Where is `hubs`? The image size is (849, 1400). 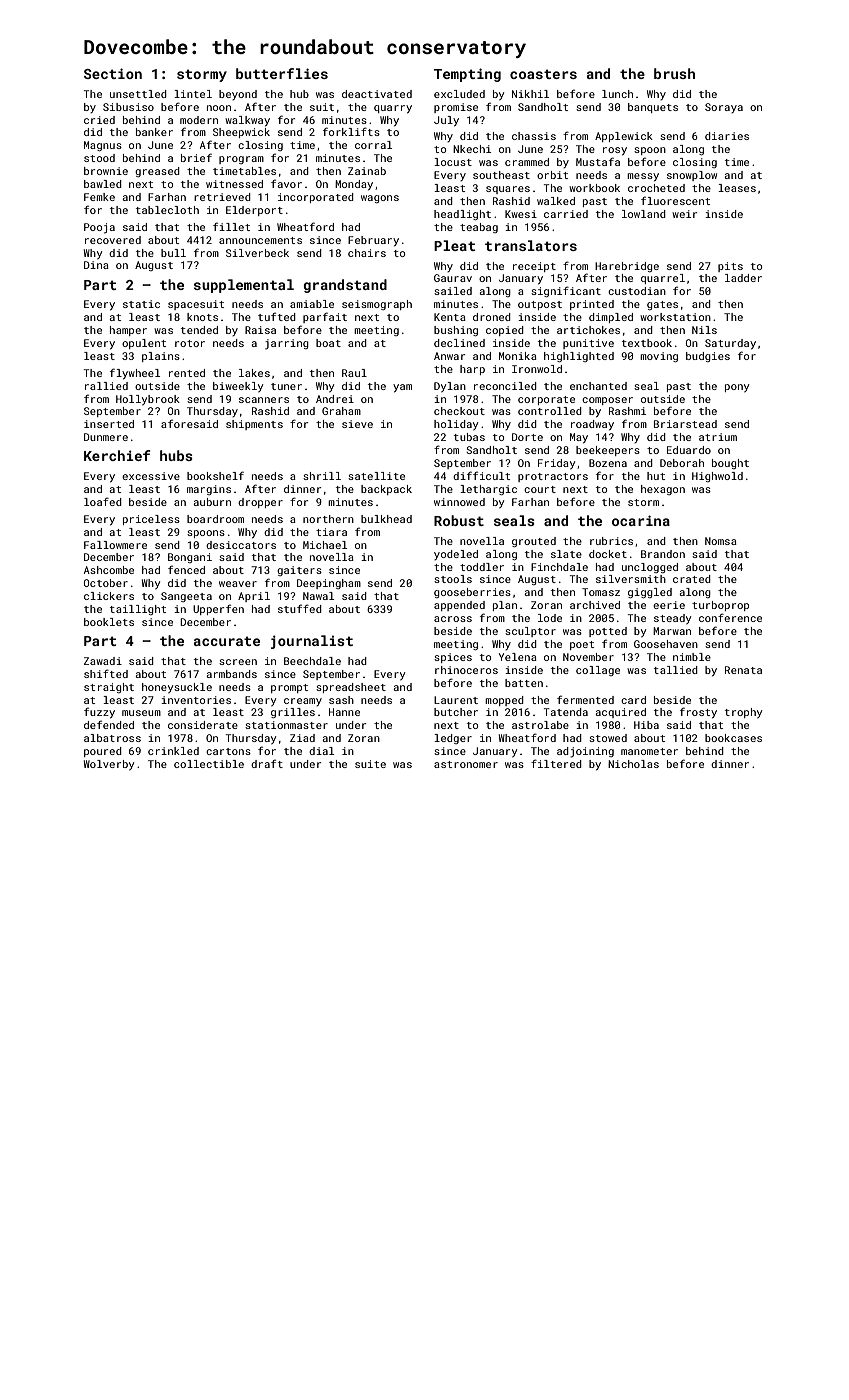 hubs is located at coordinates (176, 455).
